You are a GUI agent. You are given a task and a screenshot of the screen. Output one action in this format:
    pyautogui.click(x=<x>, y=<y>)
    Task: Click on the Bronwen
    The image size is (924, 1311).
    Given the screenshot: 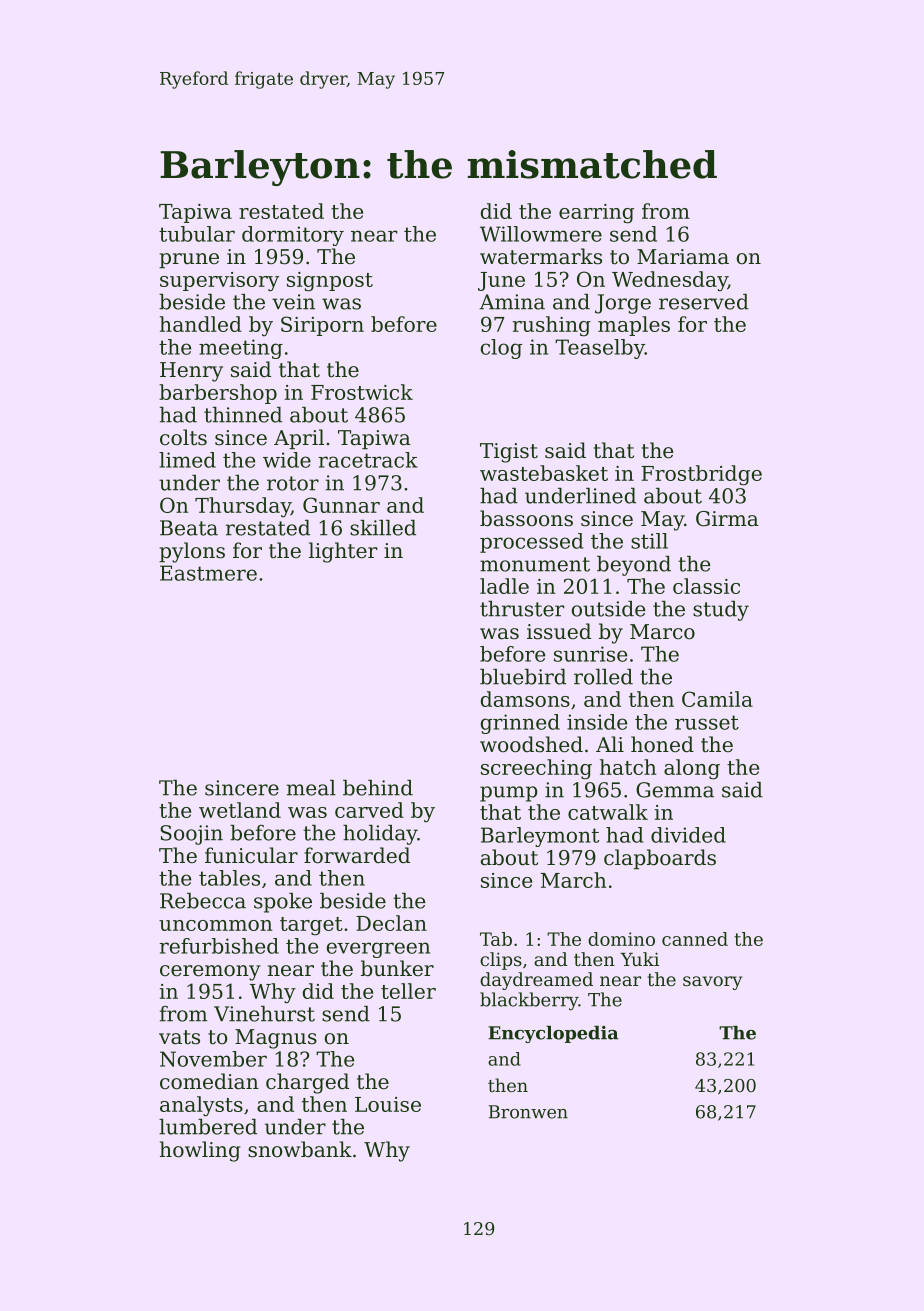 What is the action you would take?
    pyautogui.click(x=528, y=1112)
